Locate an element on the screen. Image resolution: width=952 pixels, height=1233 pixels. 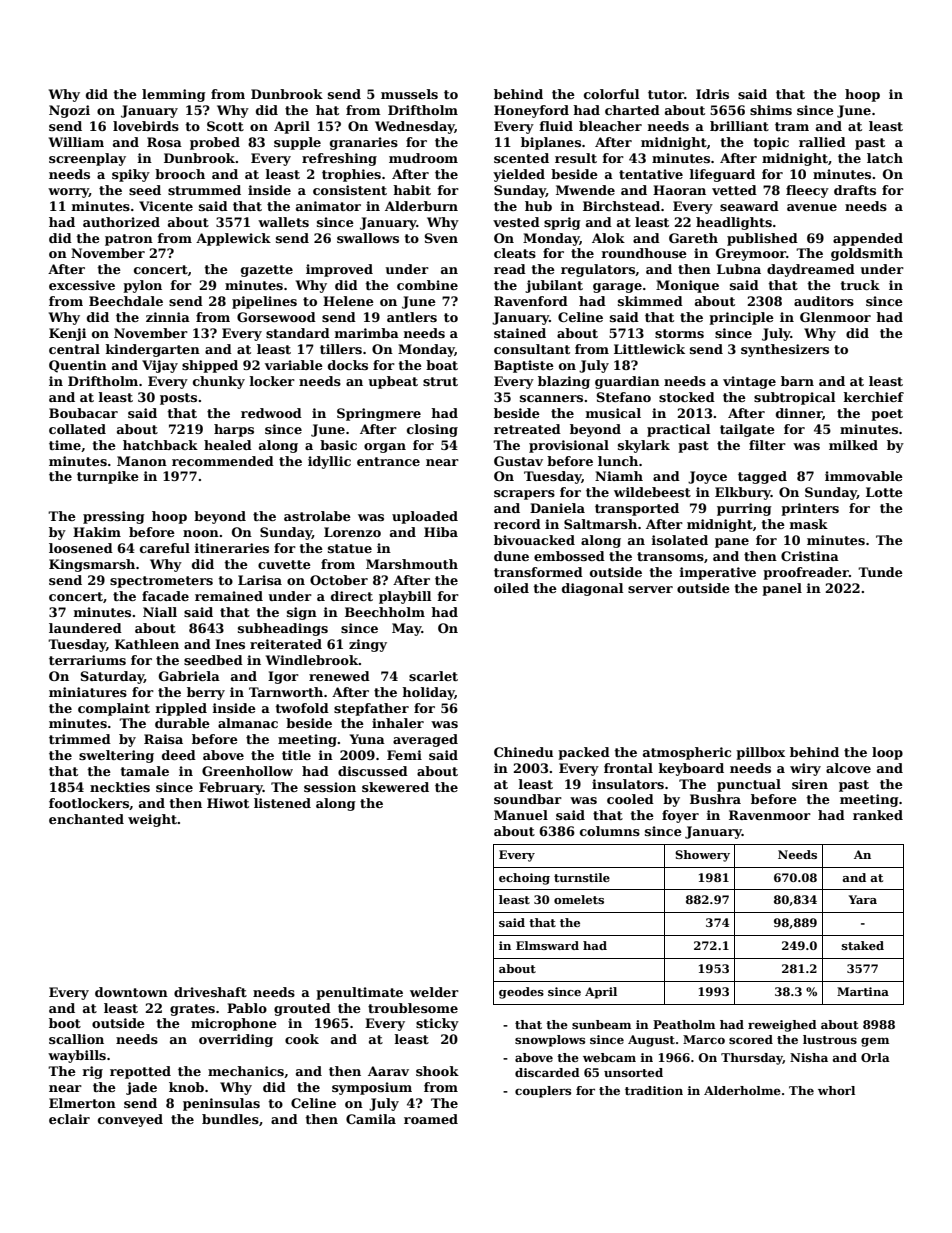
published is located at coordinates (762, 239).
